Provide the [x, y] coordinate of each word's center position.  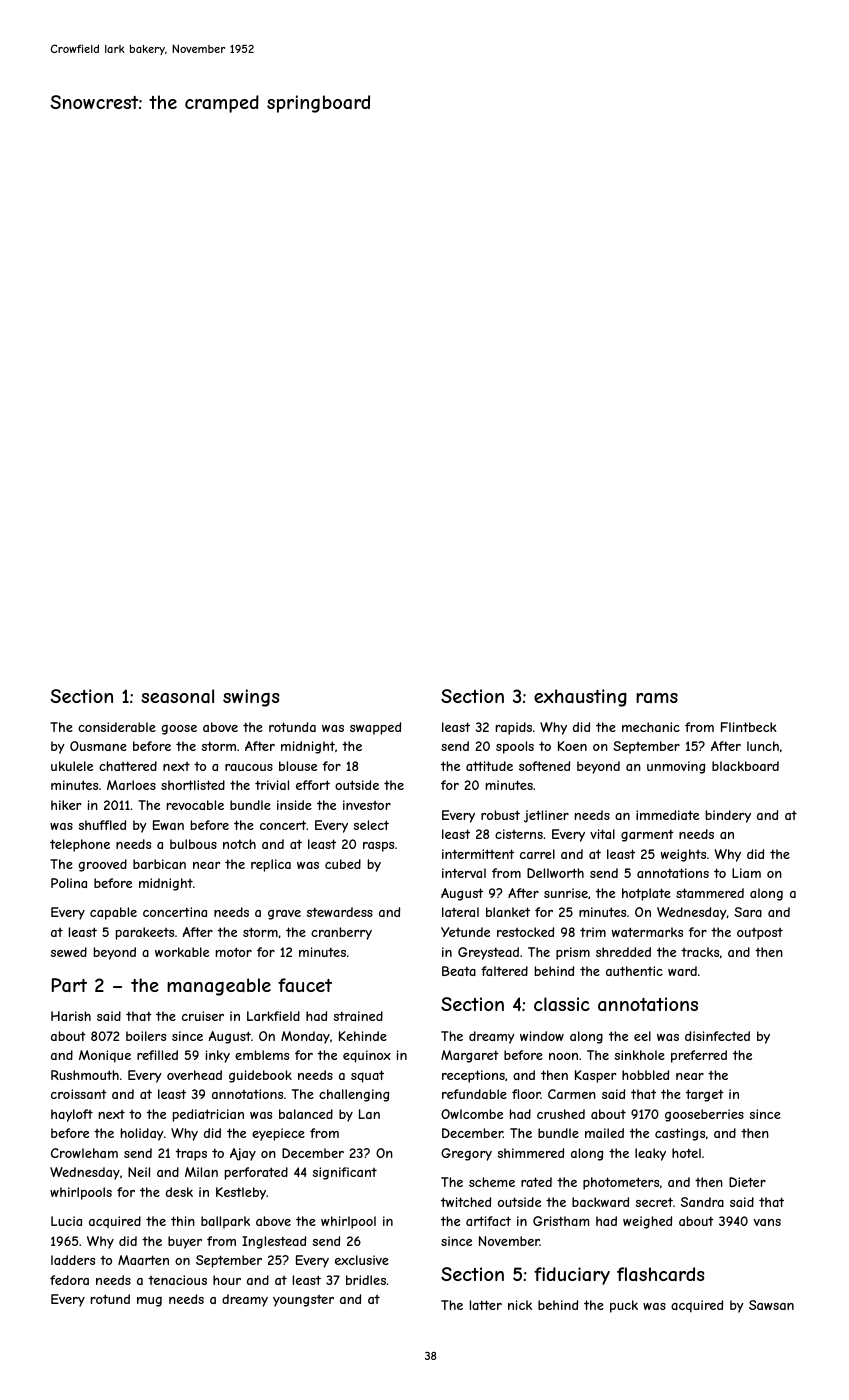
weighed [647, 1222]
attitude [489, 766]
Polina [69, 883]
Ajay [243, 1154]
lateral [460, 912]
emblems [262, 1055]
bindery [728, 816]
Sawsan [771, 1305]
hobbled [645, 1075]
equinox [367, 1056]
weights [683, 855]
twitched [466, 1202]
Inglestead [274, 1242]
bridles [366, 1280]
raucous [249, 767]
